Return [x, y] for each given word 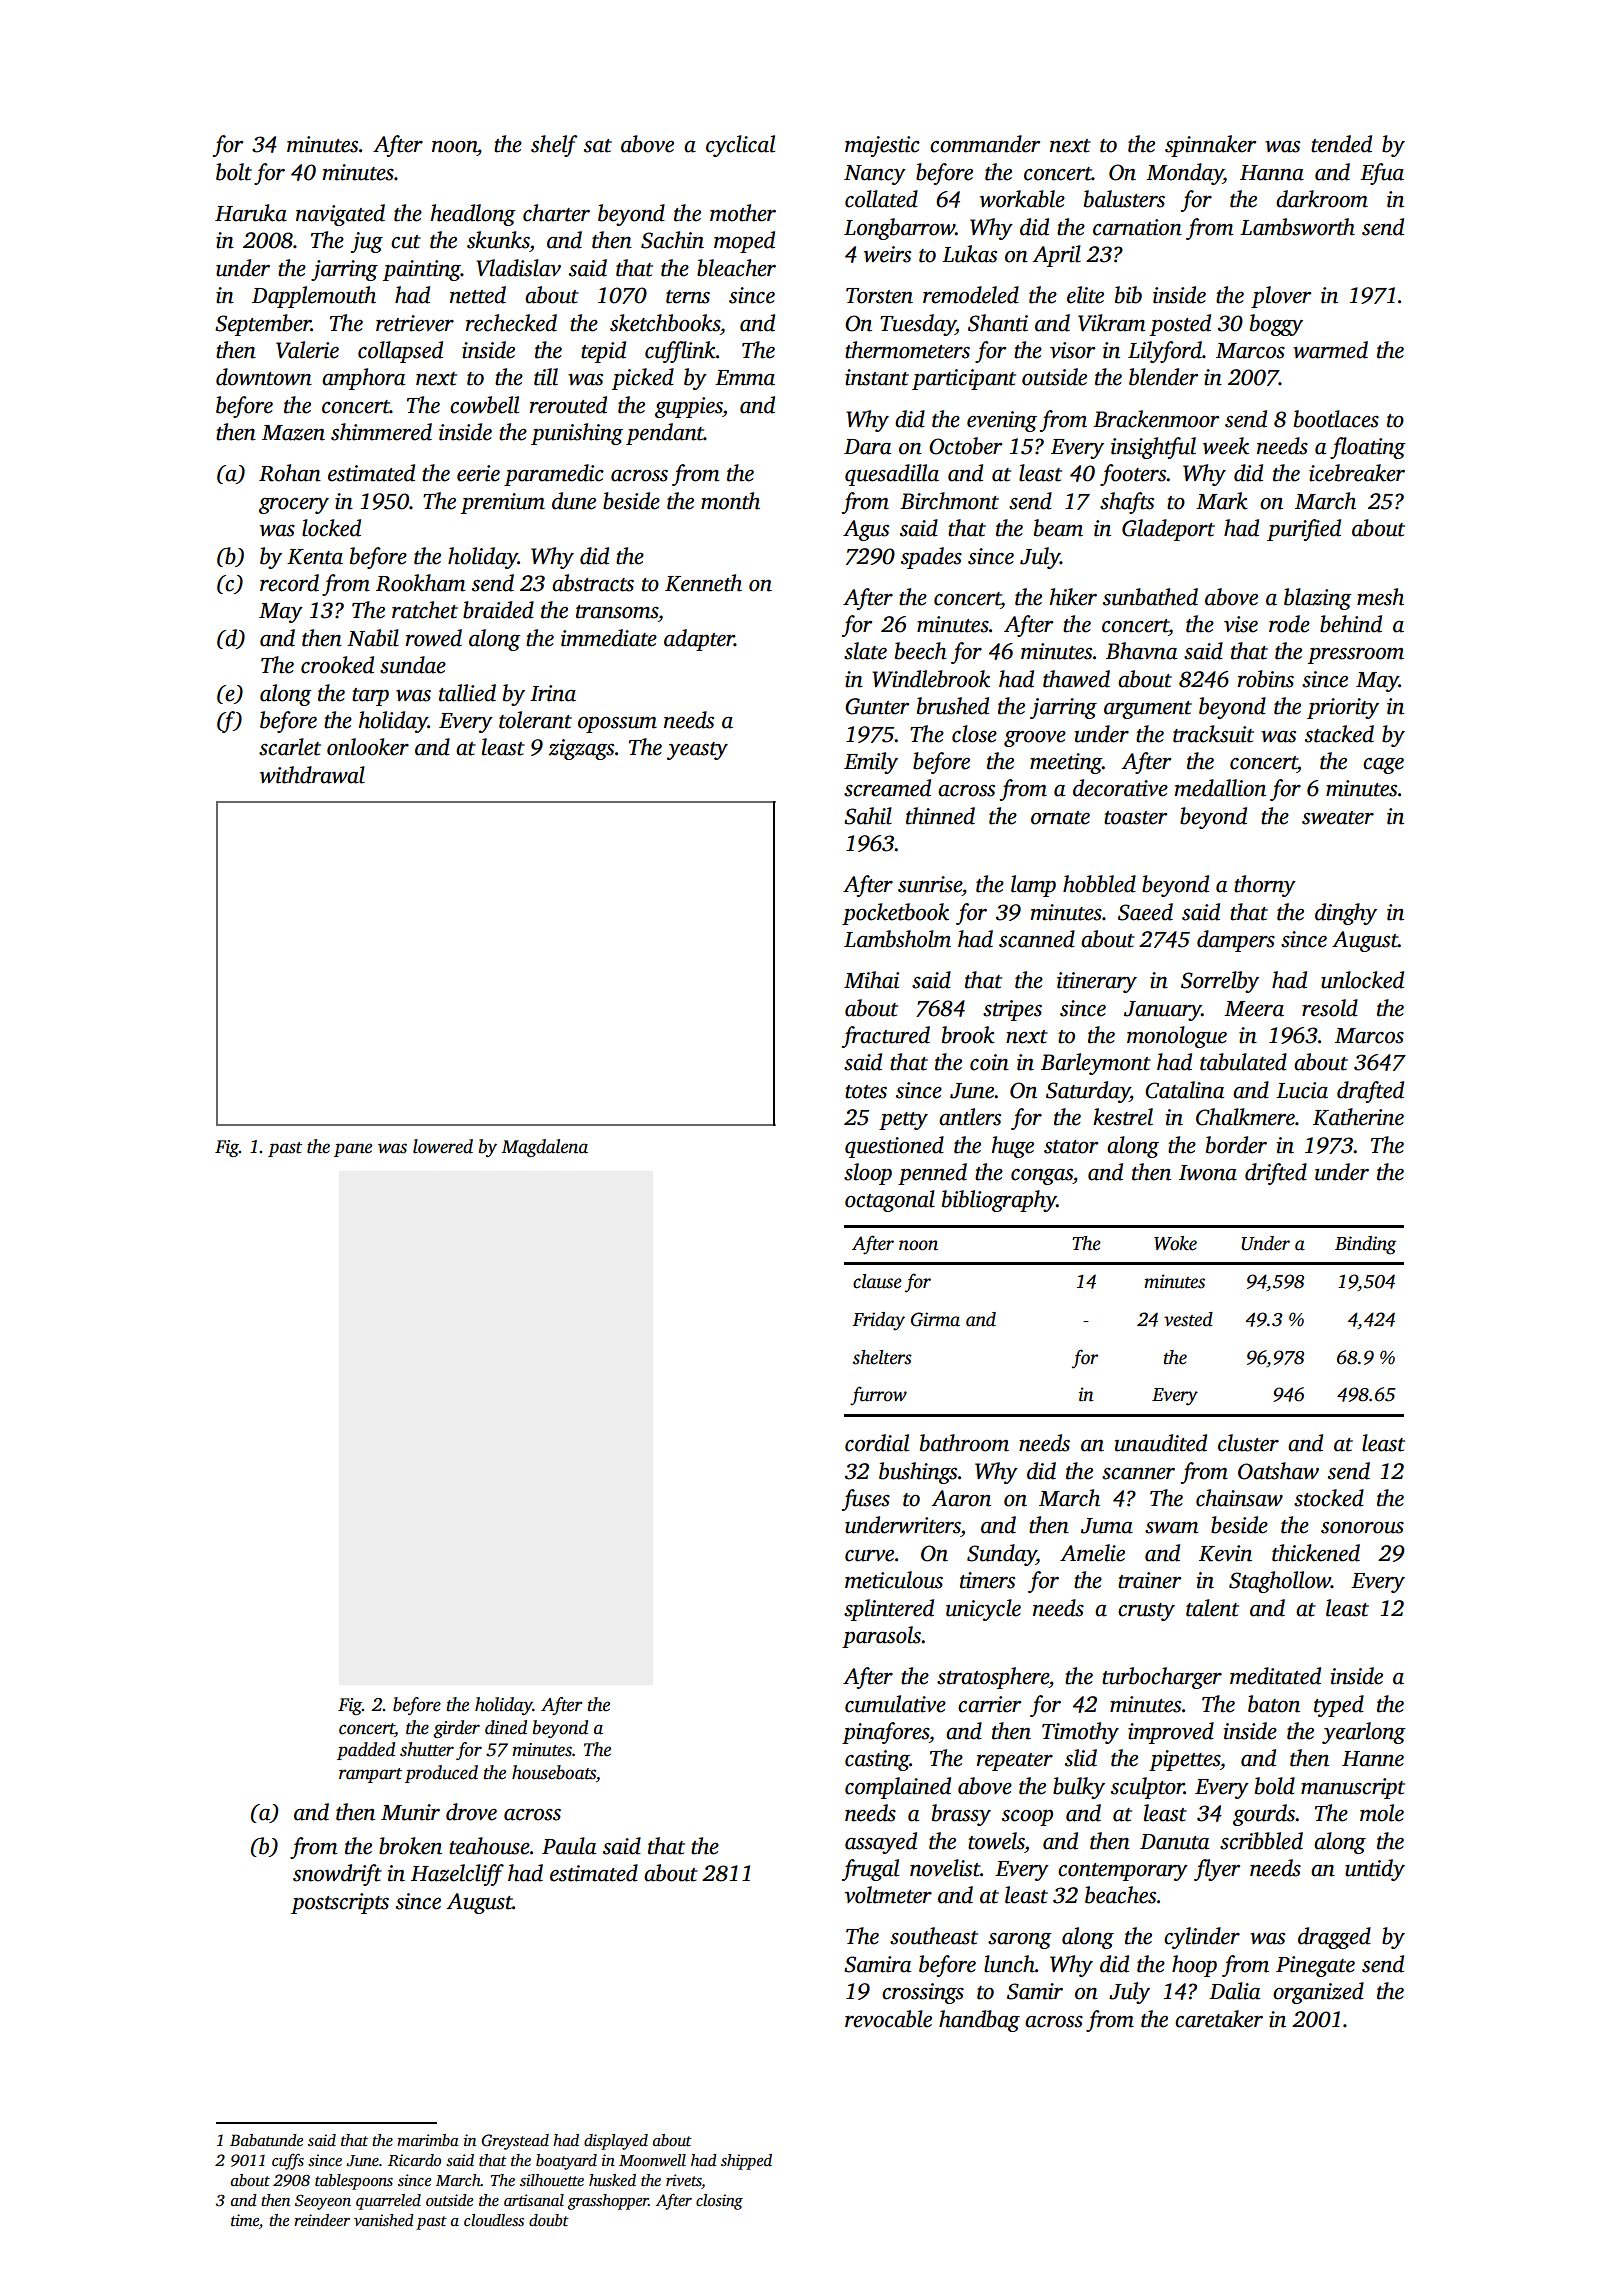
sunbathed [1150, 597]
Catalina [1184, 1090]
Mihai [871, 980]
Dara [867, 447]
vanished [384, 2220]
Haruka [251, 213]
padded [366, 1751]
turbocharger [1162, 1678]
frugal [870, 1870]
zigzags [581, 749]
